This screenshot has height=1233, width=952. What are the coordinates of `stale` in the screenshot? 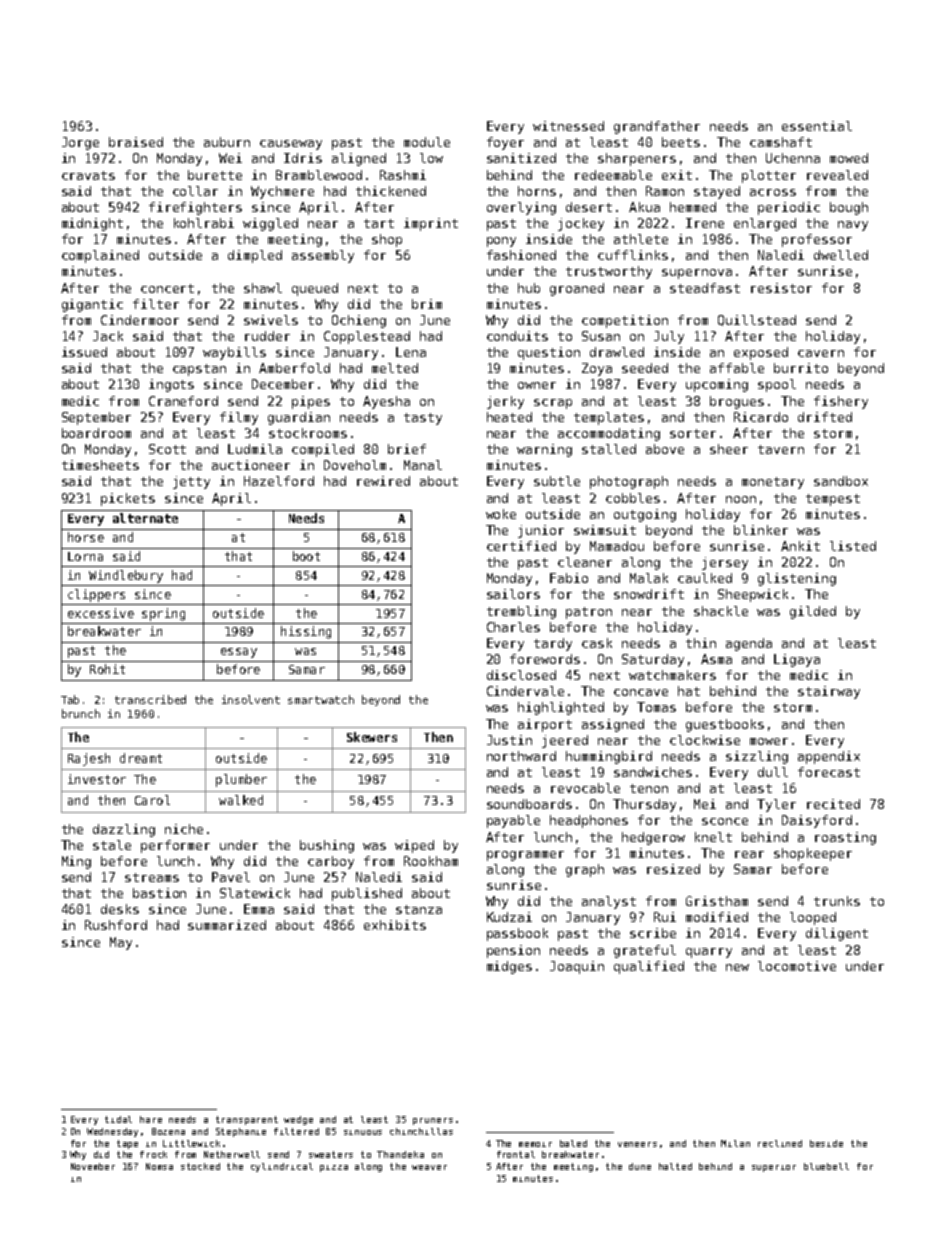 It's located at (112, 845).
